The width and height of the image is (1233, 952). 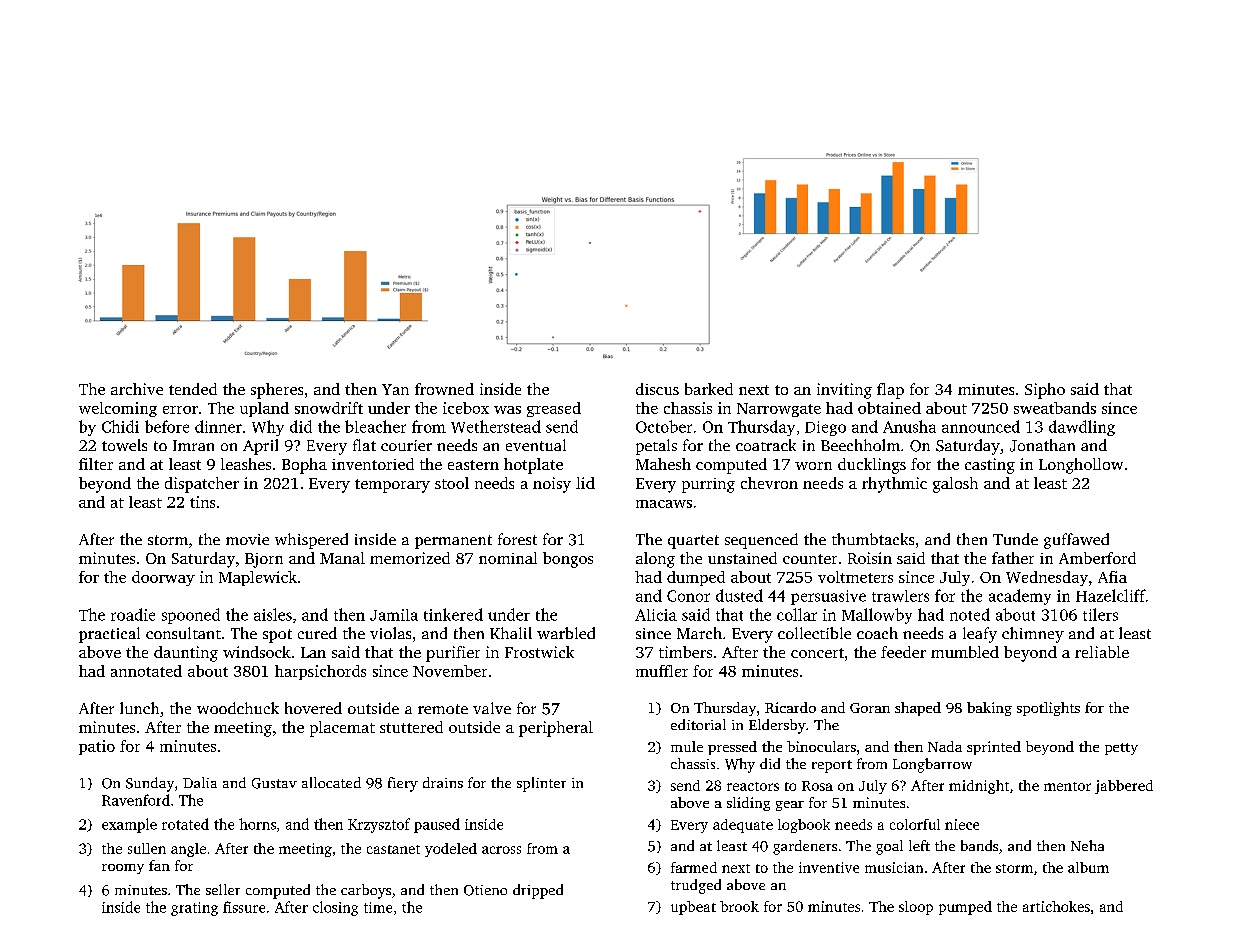 What do you see at coordinates (277, 391) in the image?
I see `spheres` at bounding box center [277, 391].
